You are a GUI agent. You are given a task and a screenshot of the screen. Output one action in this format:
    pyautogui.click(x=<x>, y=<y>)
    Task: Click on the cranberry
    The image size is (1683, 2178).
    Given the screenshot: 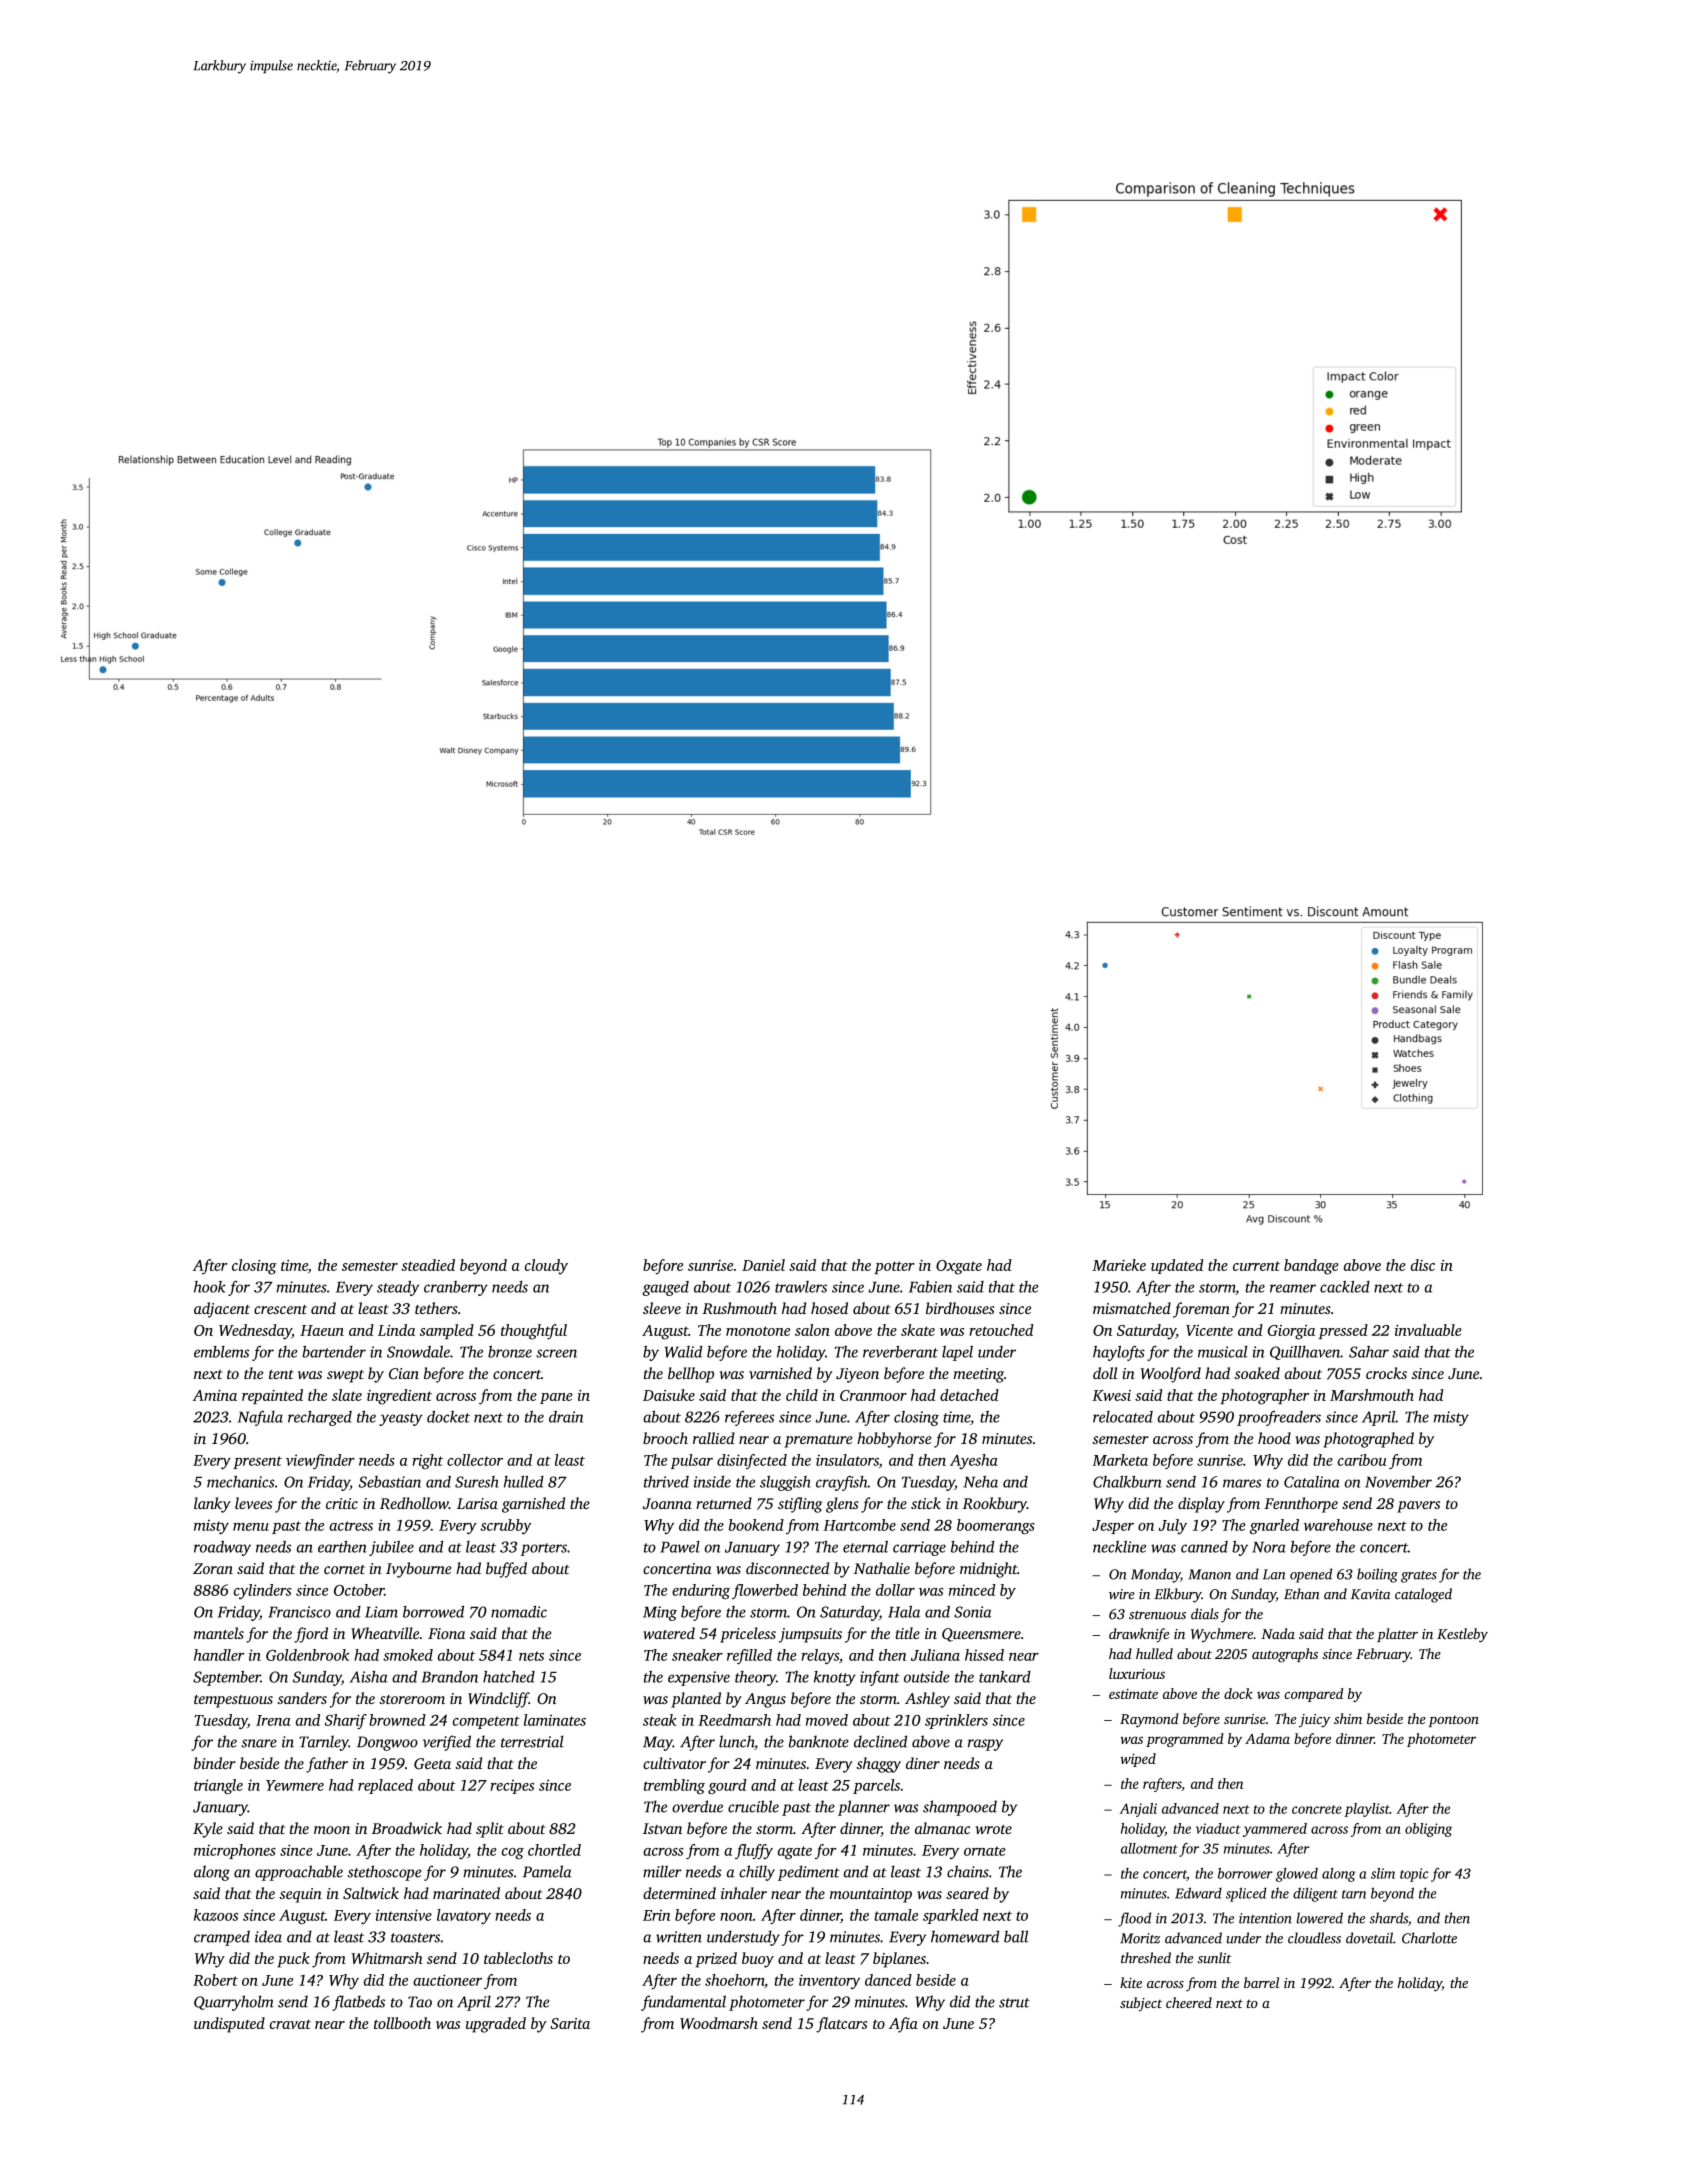 What is the action you would take?
    pyautogui.click(x=456, y=1288)
